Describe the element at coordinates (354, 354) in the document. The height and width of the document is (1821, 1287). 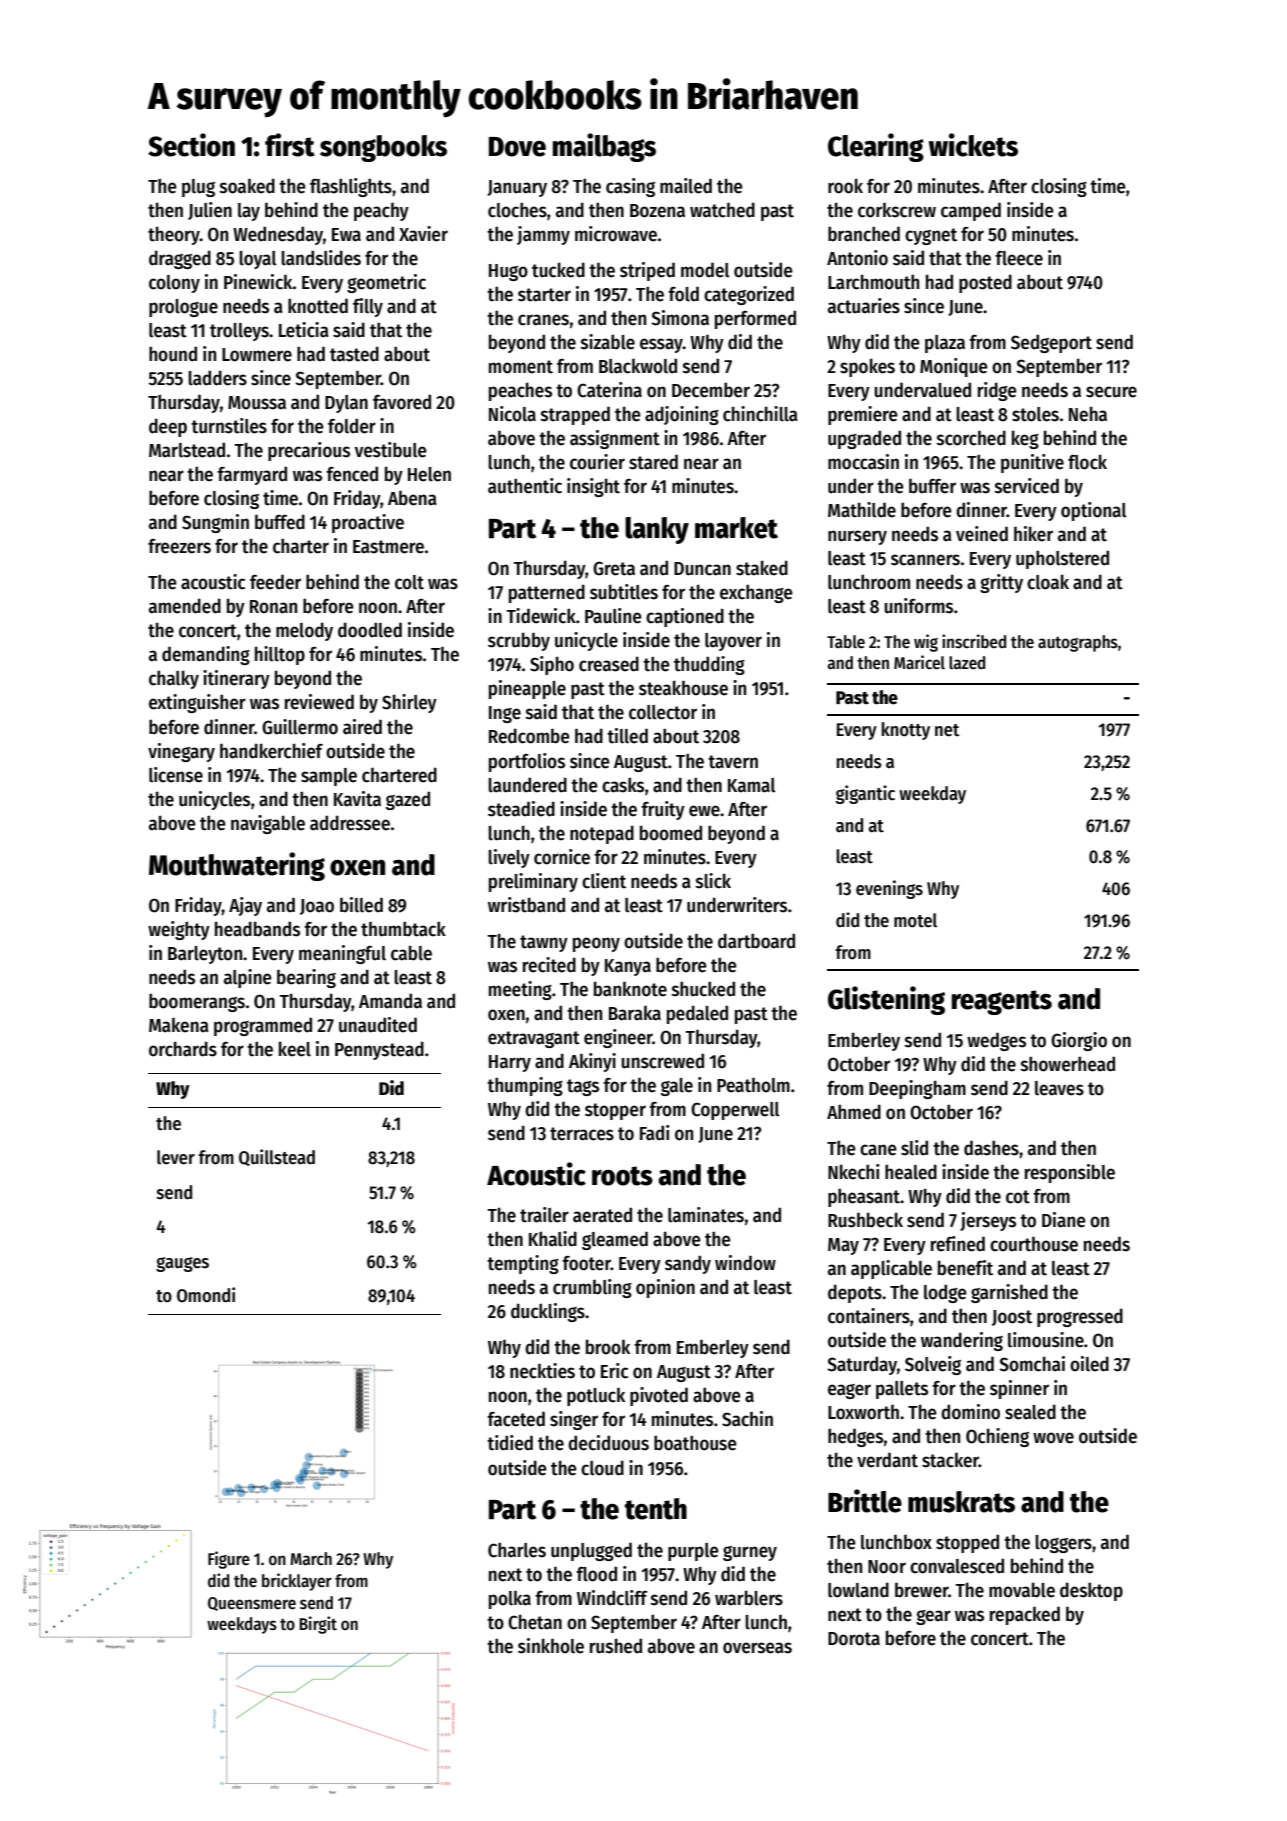
I see `tasted` at that location.
